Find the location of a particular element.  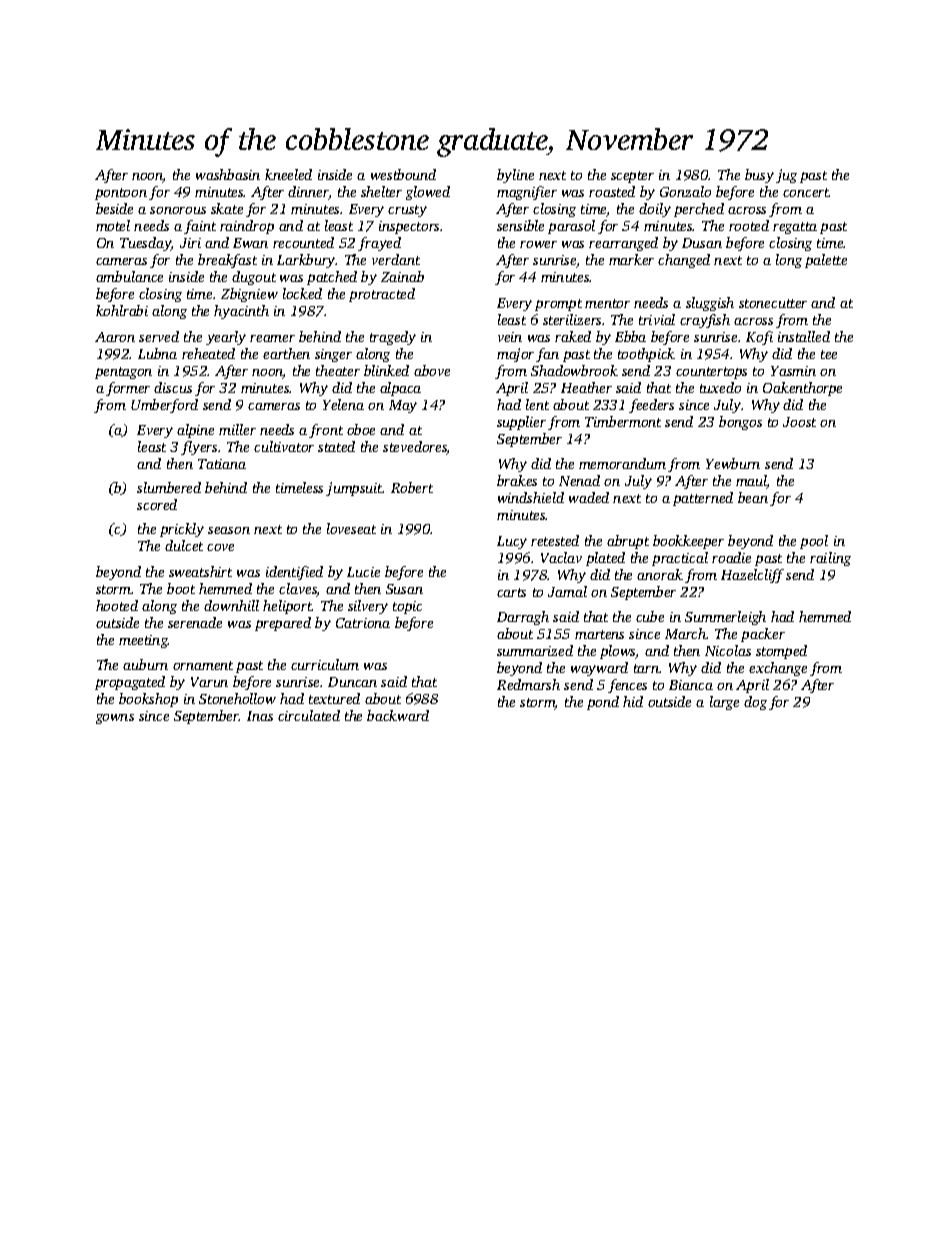

scepter is located at coordinates (632, 177).
